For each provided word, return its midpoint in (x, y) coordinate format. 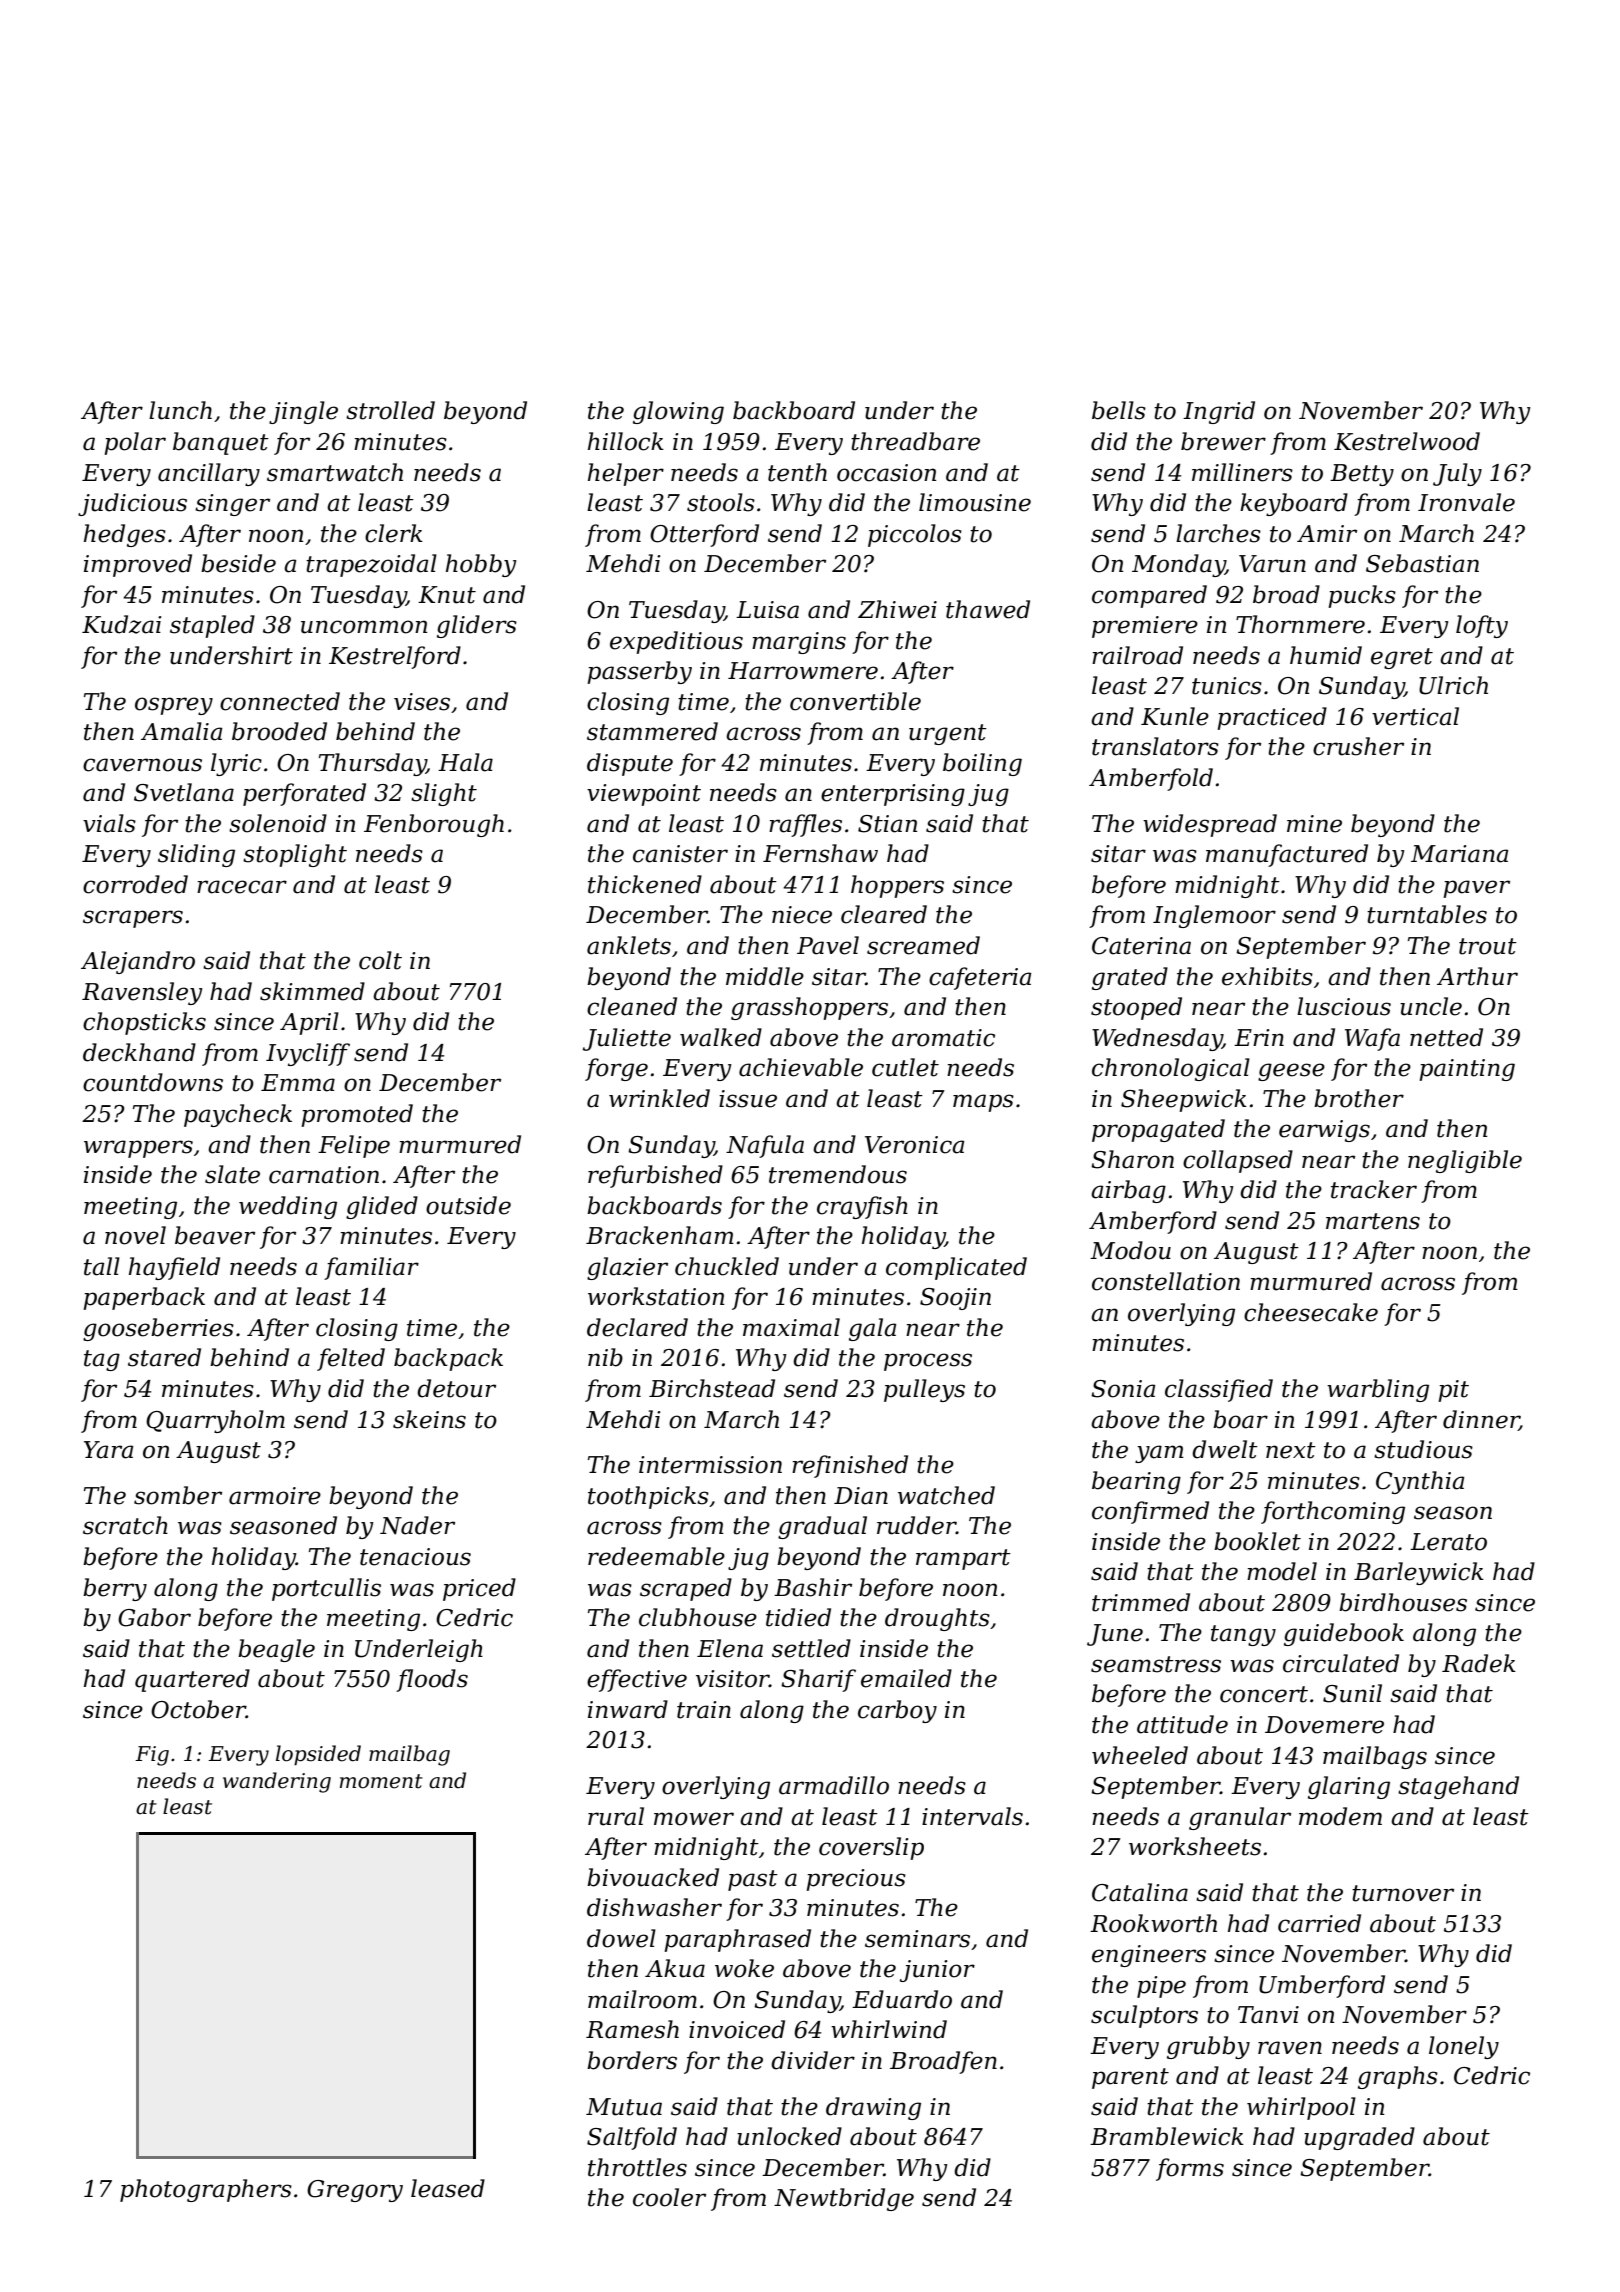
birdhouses (1403, 1602)
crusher (1358, 746)
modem (1340, 1816)
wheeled (1140, 1755)
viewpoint (644, 795)
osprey (174, 706)
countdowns (153, 1082)
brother (1359, 1098)
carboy (897, 1711)
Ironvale (1466, 502)
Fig (152, 1756)
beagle (276, 1650)
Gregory (355, 2191)
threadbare (915, 441)
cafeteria (980, 978)
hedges (125, 535)
